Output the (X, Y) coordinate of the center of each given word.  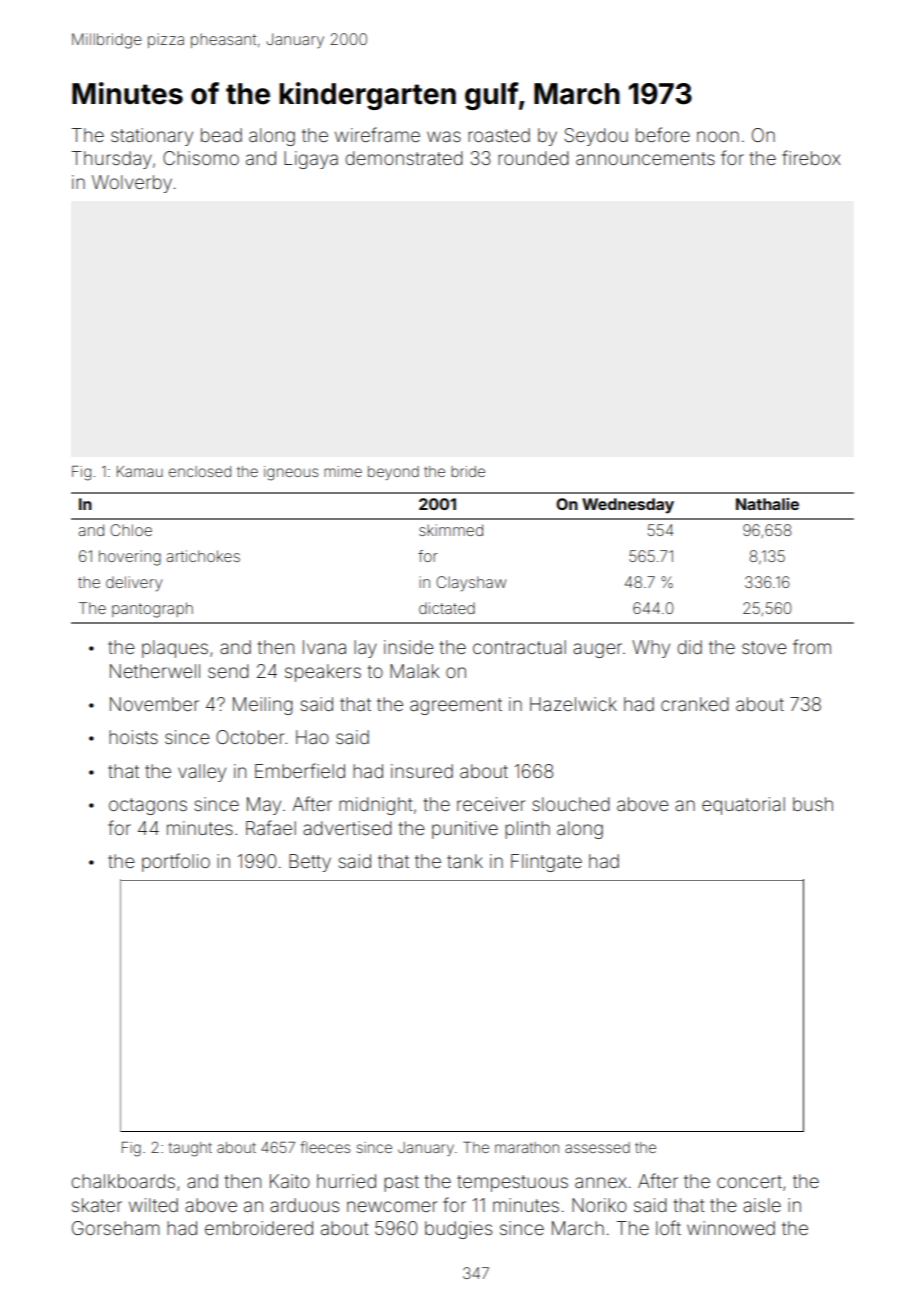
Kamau (140, 471)
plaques (175, 649)
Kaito (290, 1181)
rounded (533, 158)
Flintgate (546, 863)
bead (221, 135)
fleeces (325, 1147)
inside (409, 647)
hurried (346, 1181)
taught (190, 1149)
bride (468, 471)
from (812, 646)
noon (718, 136)
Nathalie (767, 504)
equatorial (743, 806)
